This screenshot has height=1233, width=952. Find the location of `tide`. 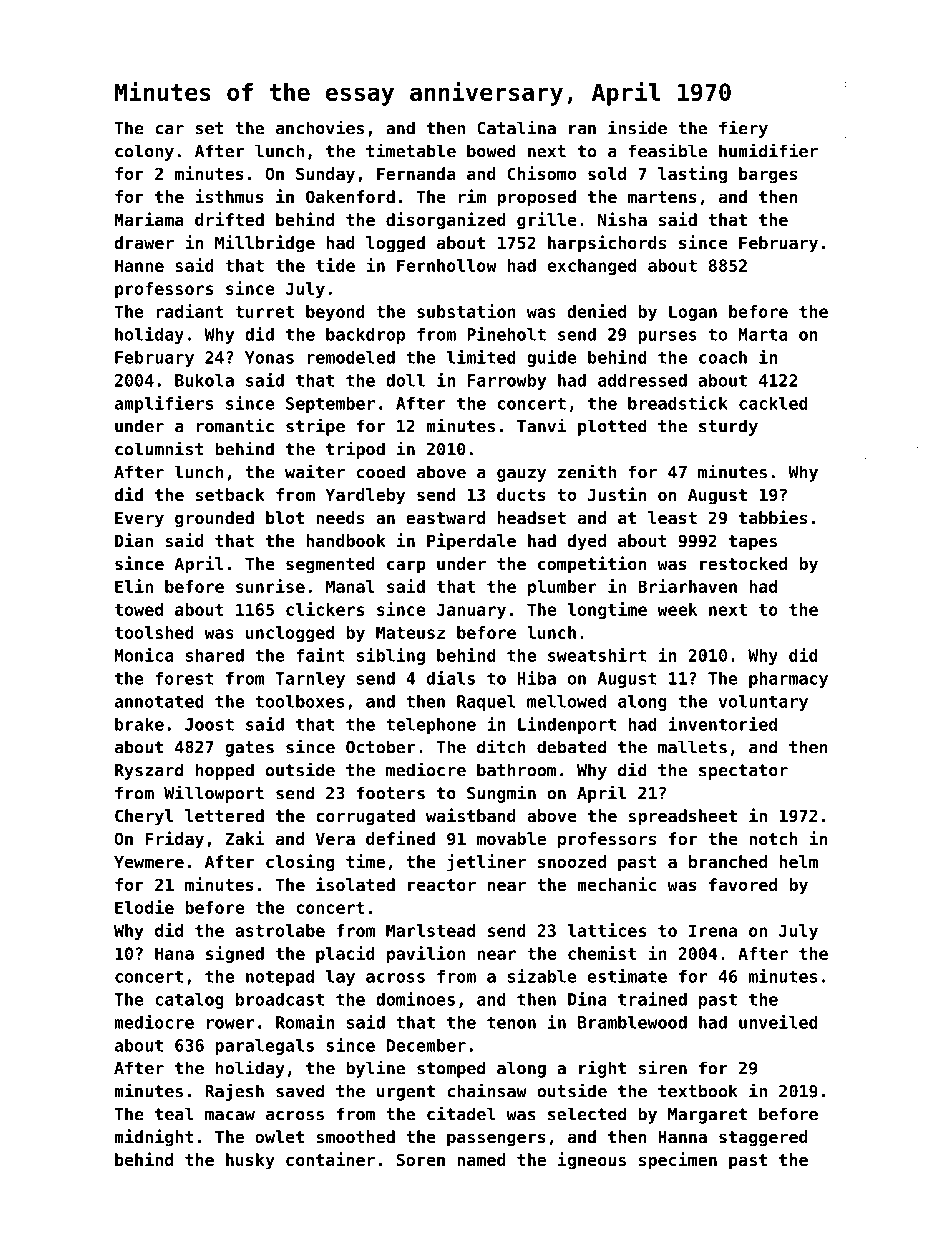

tide is located at coordinates (335, 265).
